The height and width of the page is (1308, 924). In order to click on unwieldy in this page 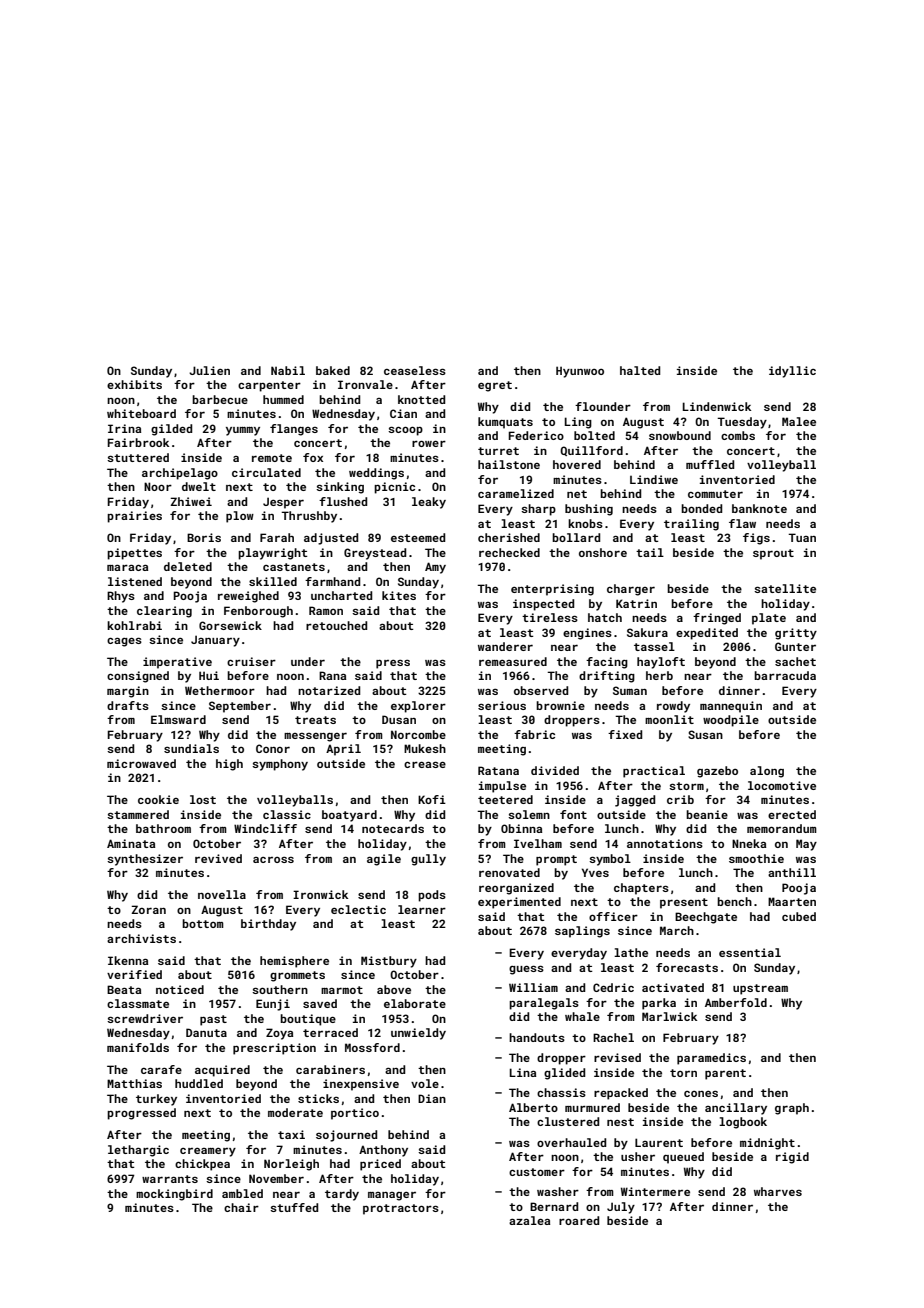, I will do `click(418, 1034)`.
